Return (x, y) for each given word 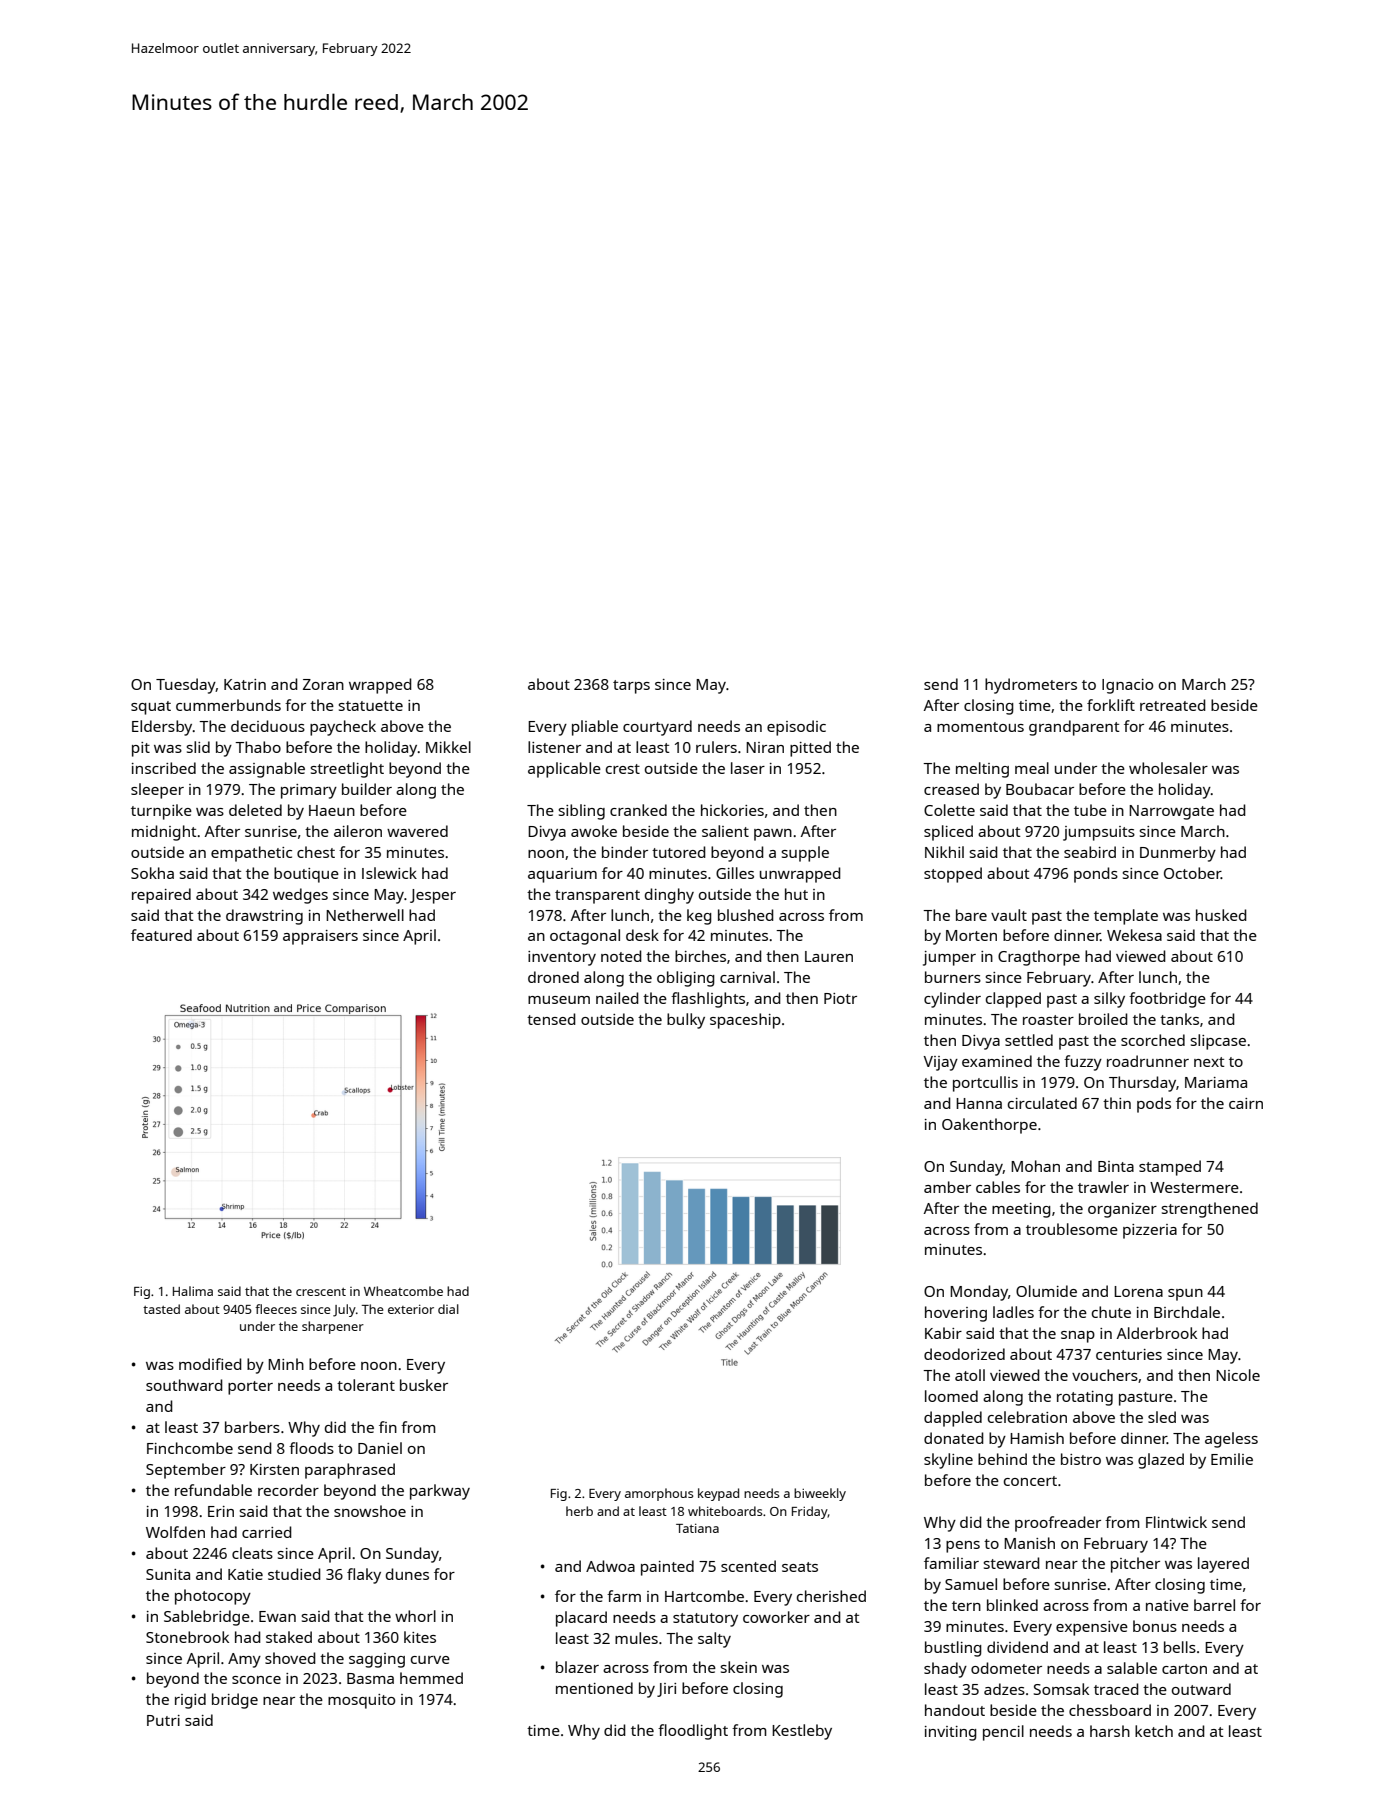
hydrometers (1031, 686)
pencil (1003, 1733)
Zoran (323, 684)
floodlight (693, 1732)
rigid (190, 1701)
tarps (631, 687)
